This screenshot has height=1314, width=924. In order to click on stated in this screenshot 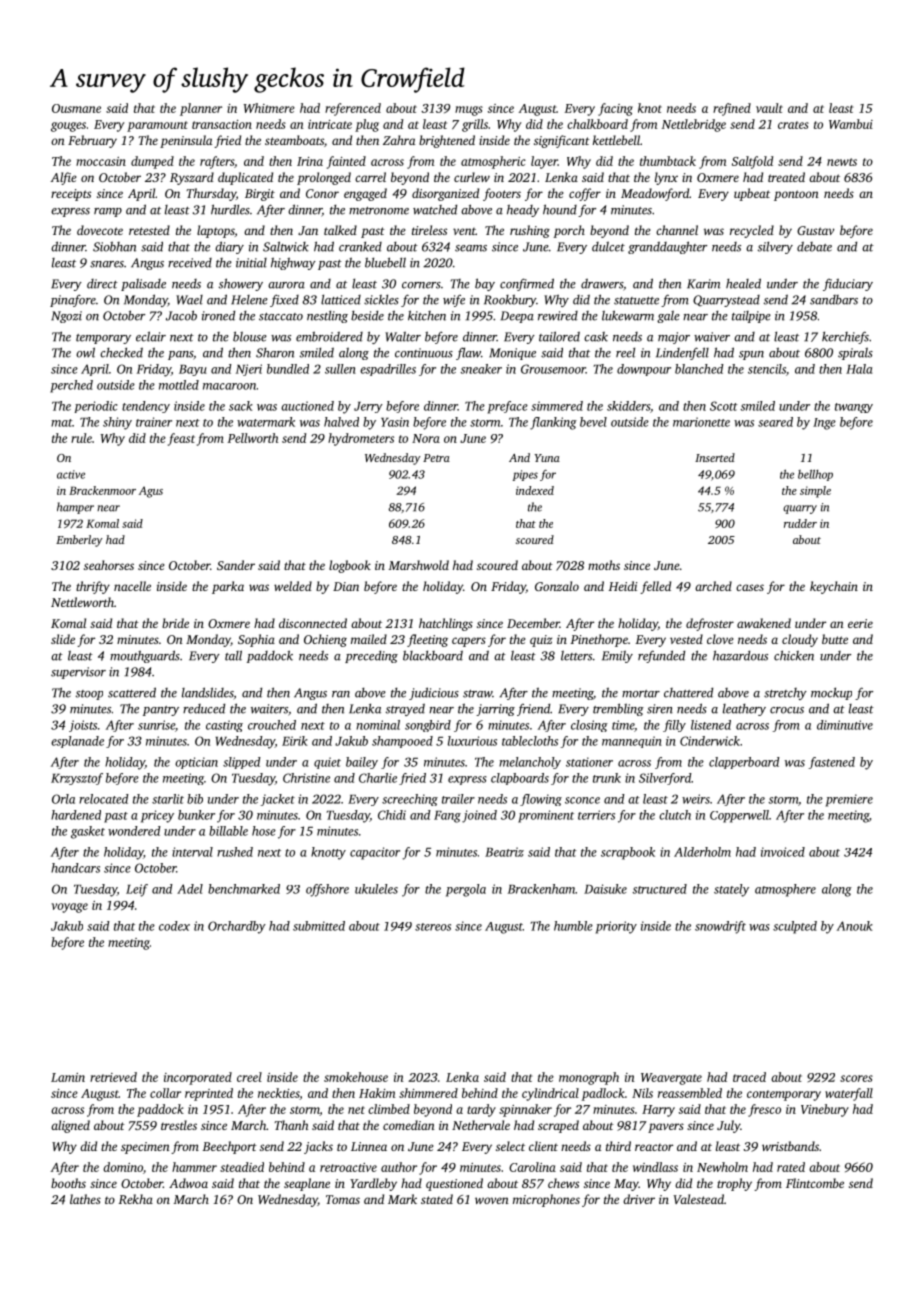, I will do `click(437, 1199)`.
